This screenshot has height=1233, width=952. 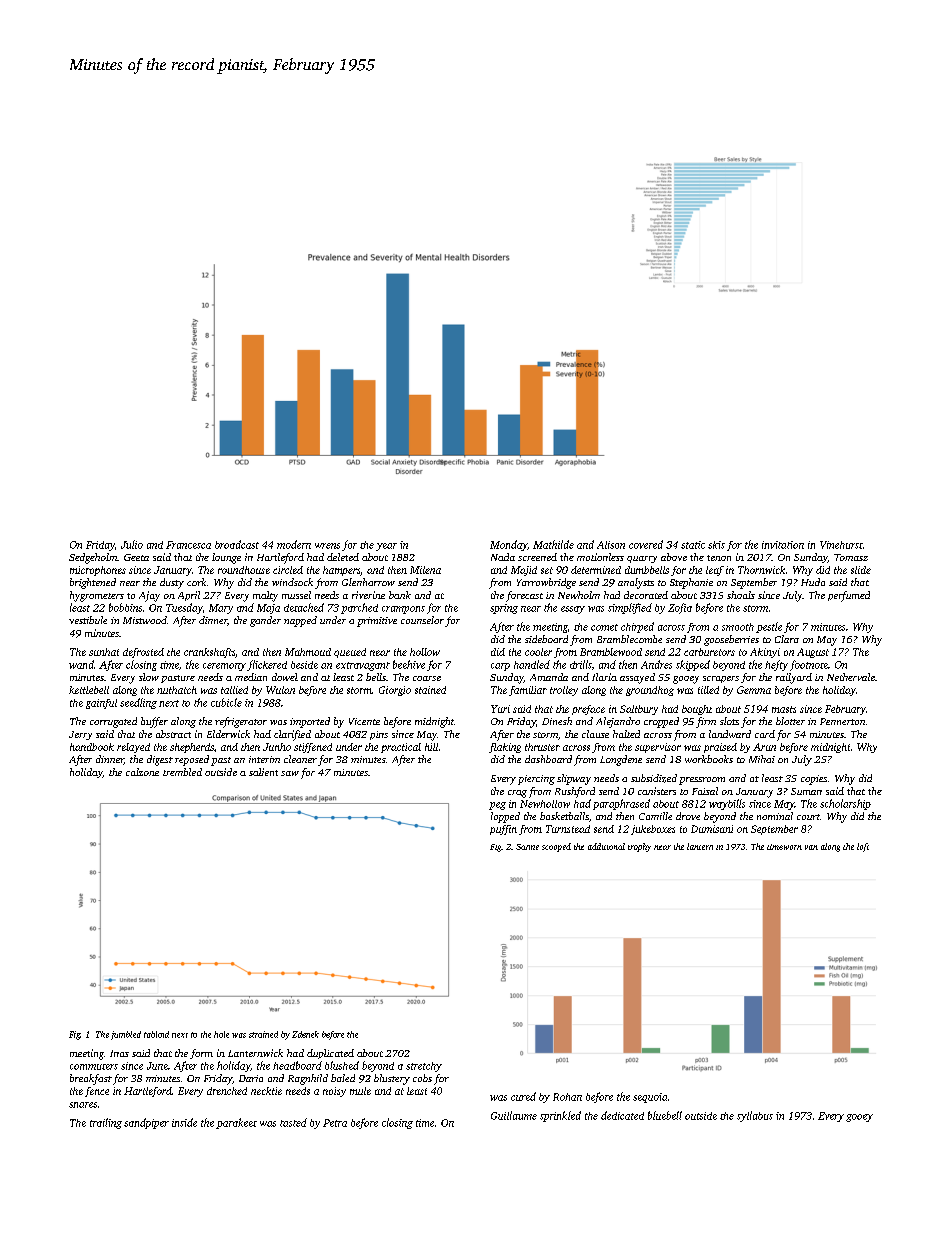 What do you see at coordinates (702, 781) in the screenshot?
I see `pressroom` at bounding box center [702, 781].
